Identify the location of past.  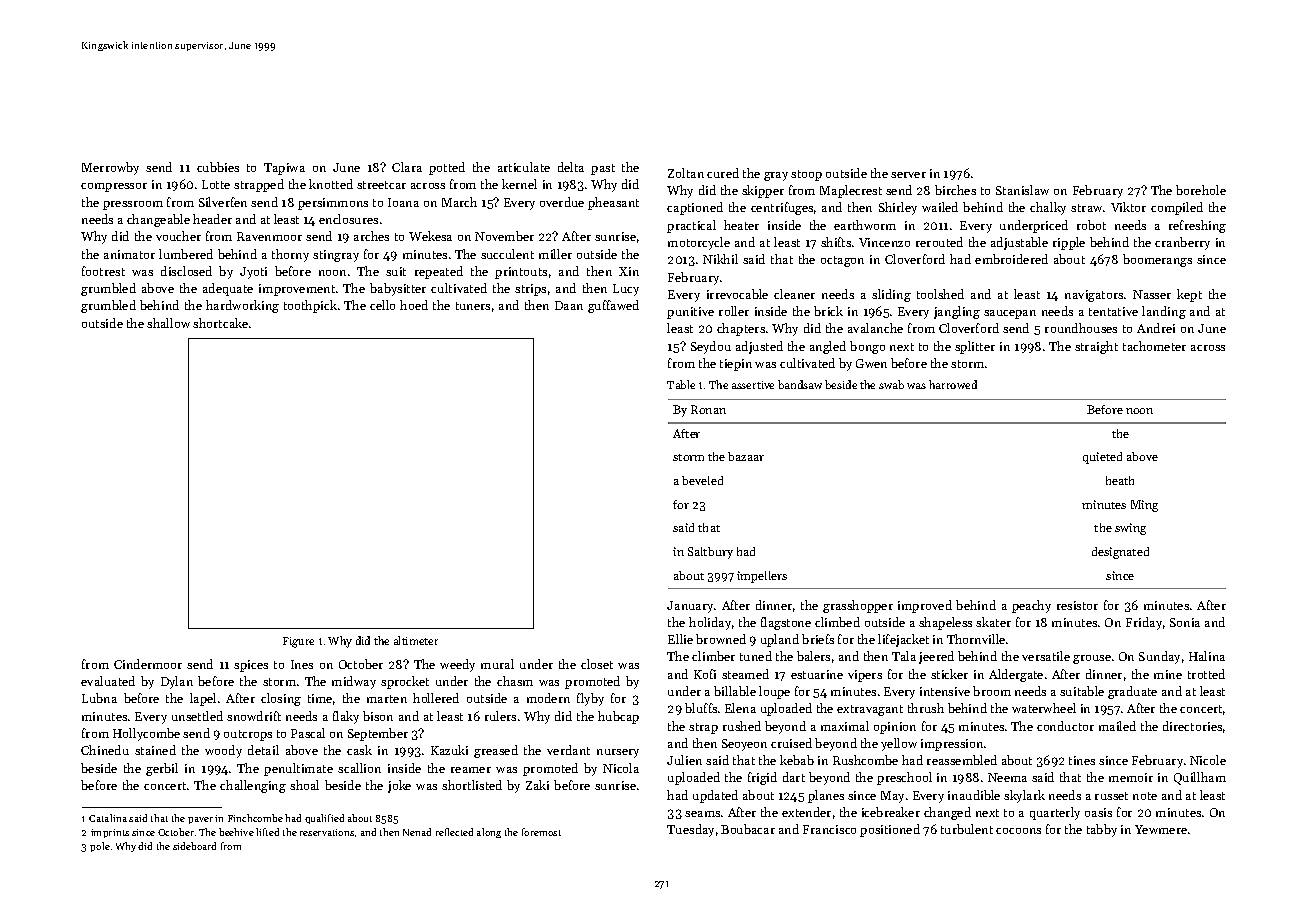
(603, 169).
